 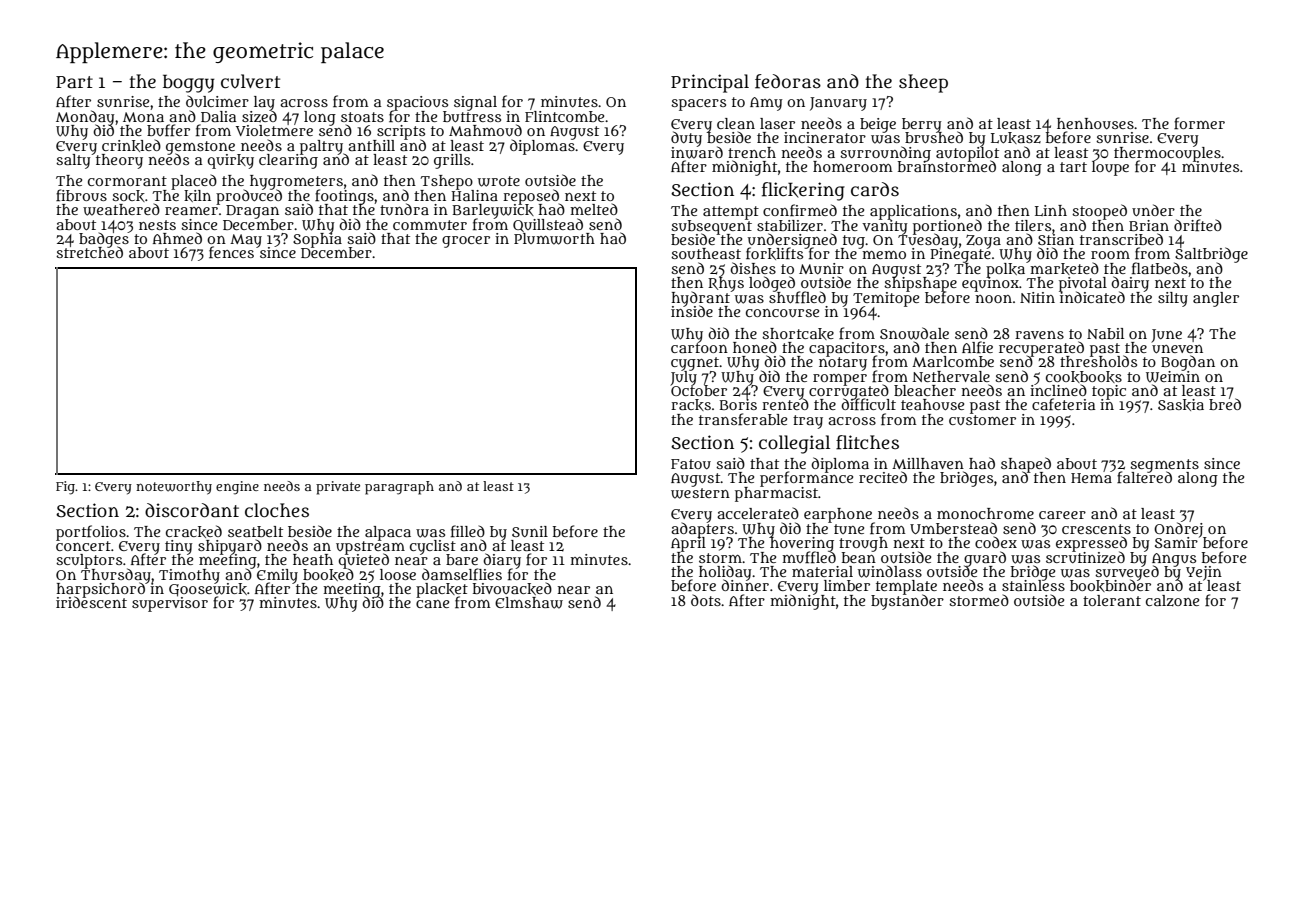 I want to click on brushed, so click(x=934, y=137).
